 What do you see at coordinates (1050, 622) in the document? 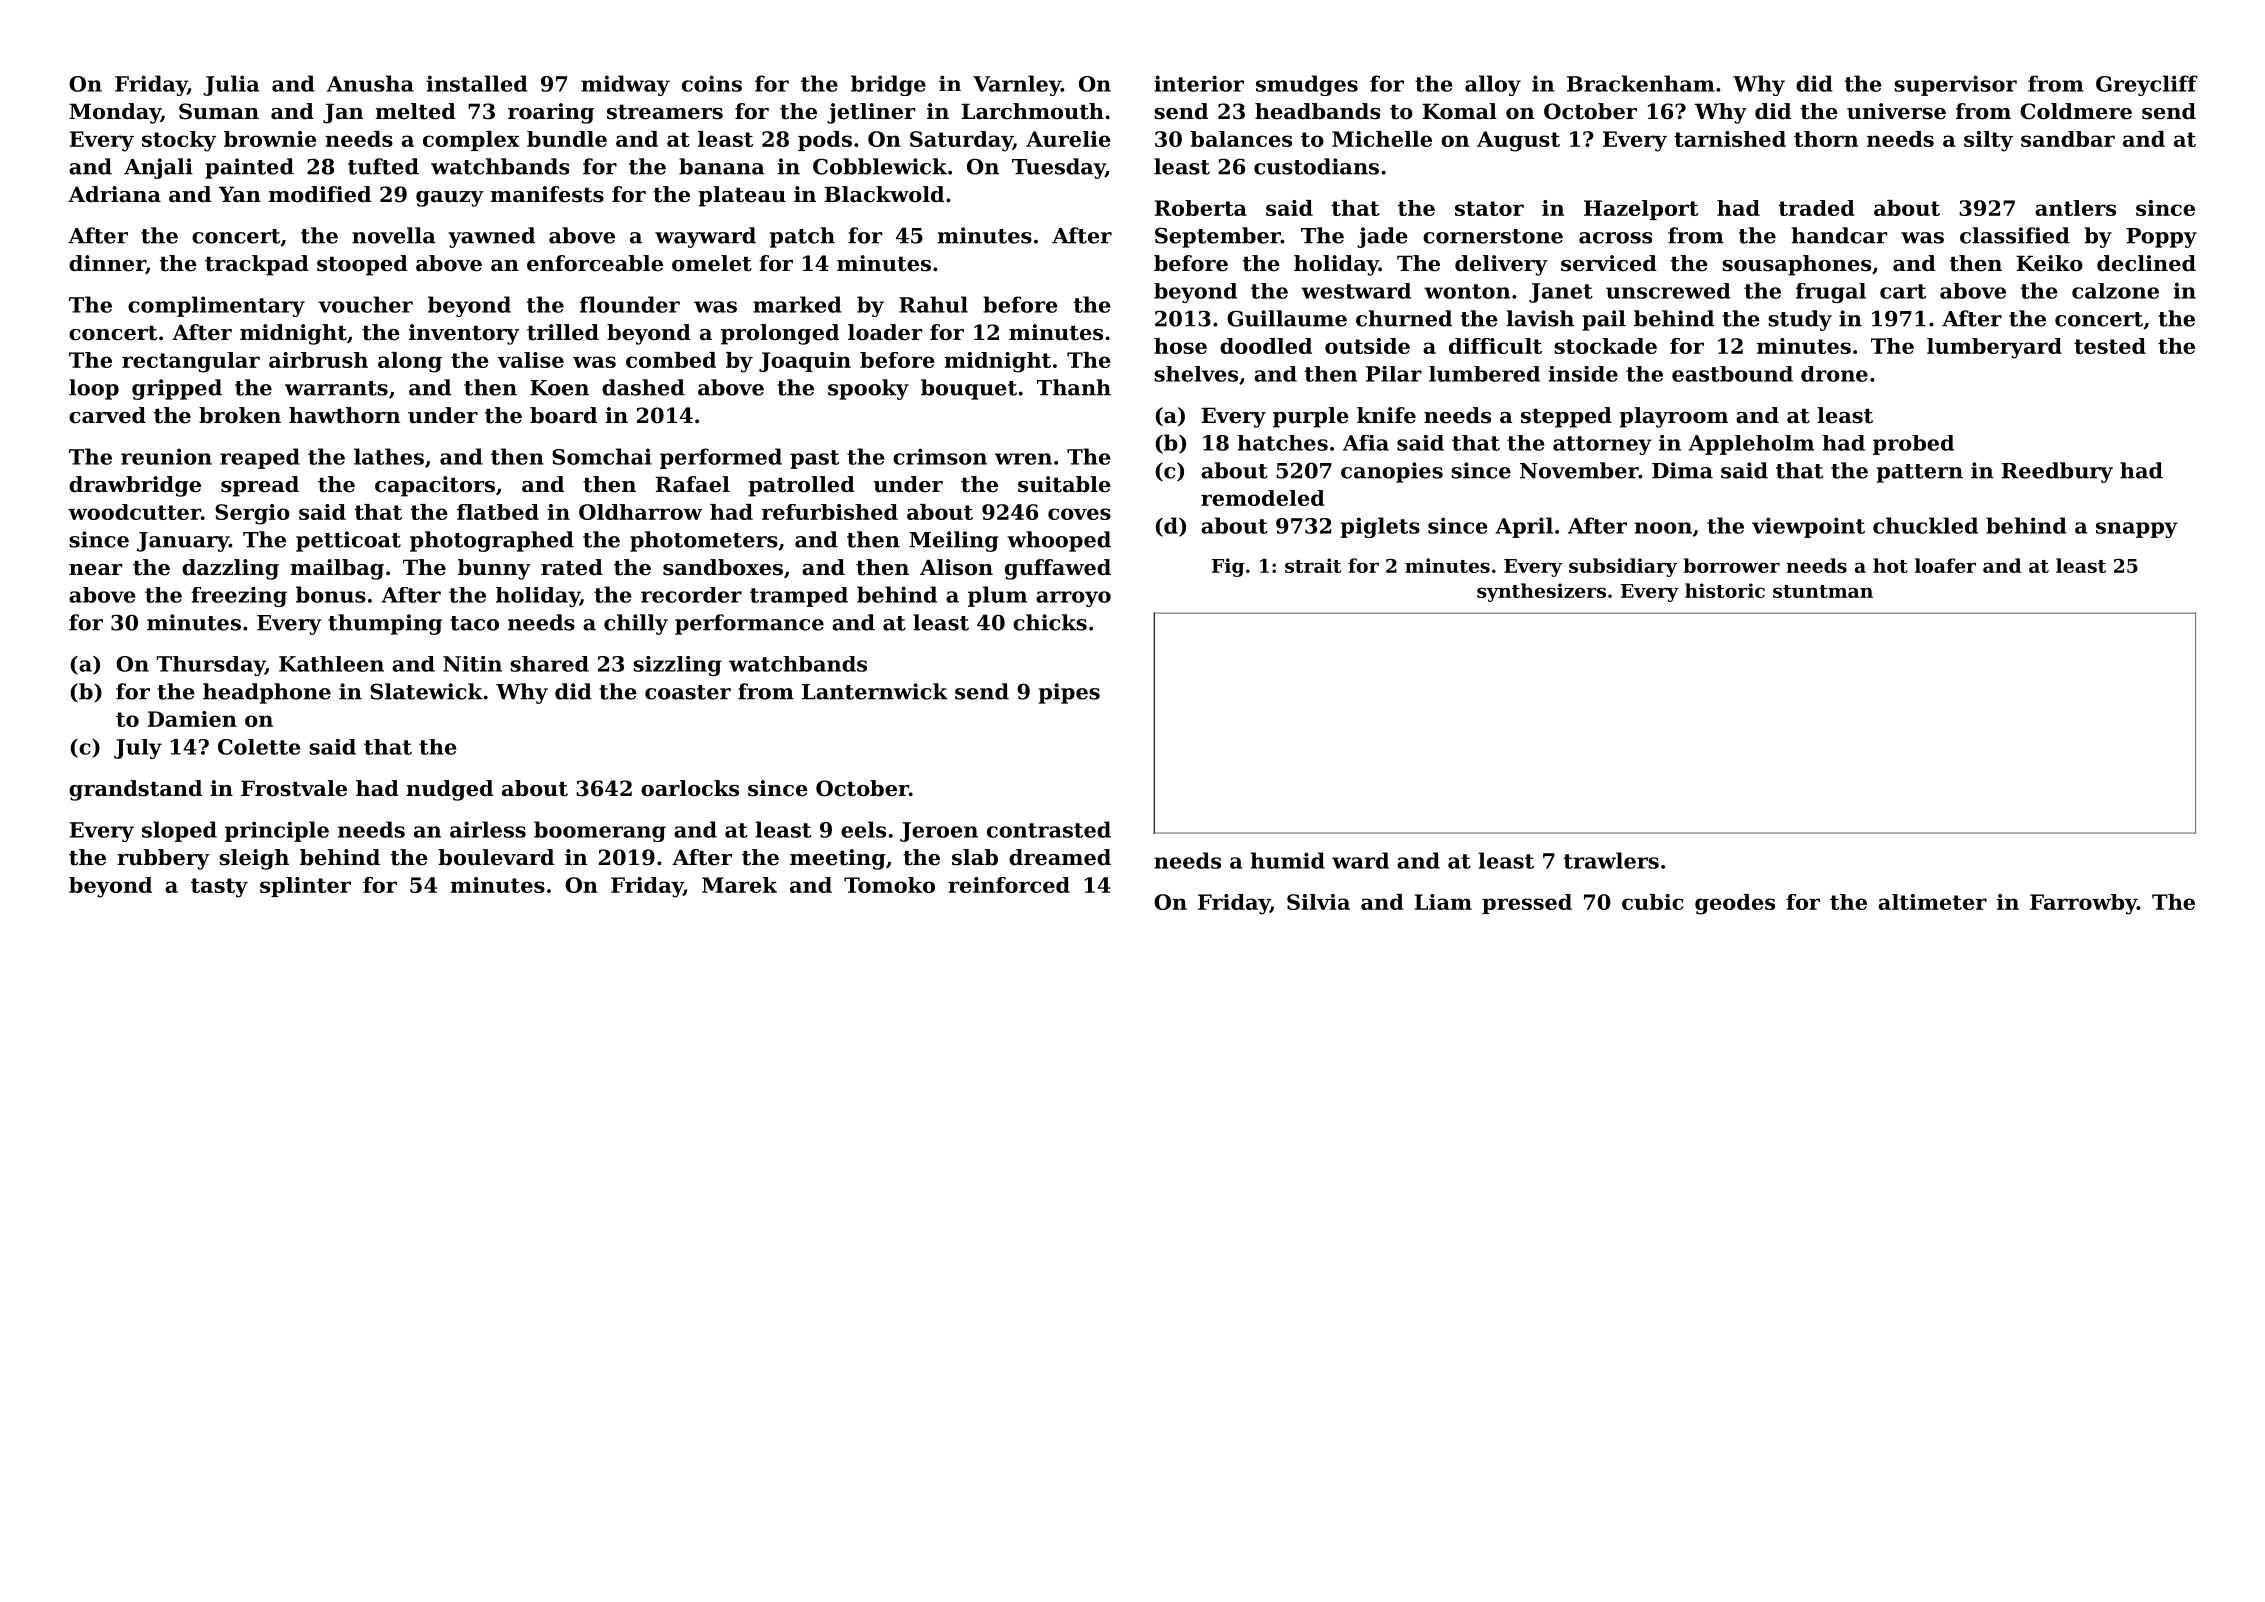
I see `chicks` at bounding box center [1050, 622].
